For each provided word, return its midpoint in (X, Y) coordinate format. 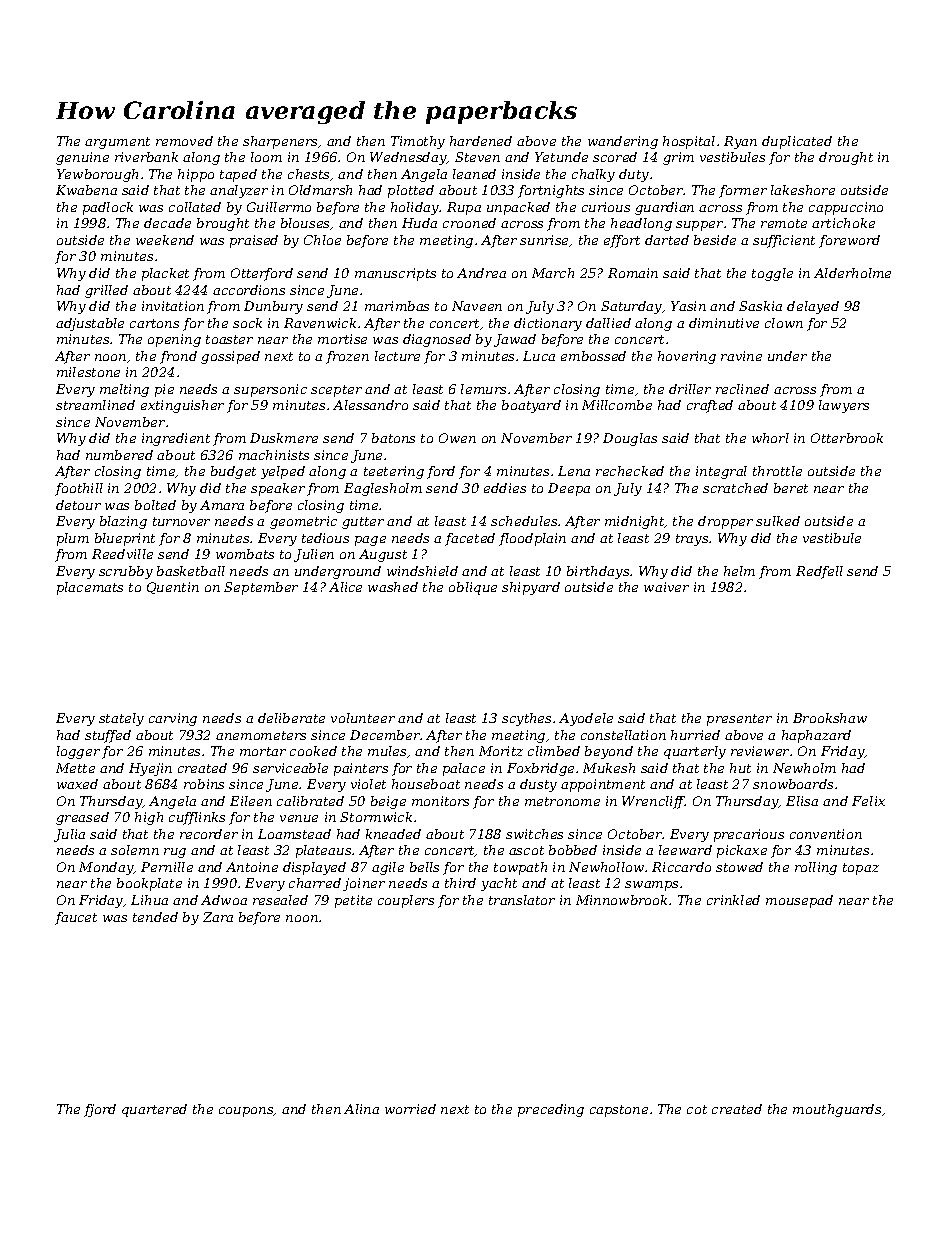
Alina (361, 1109)
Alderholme (852, 273)
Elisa (802, 801)
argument (117, 143)
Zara (218, 917)
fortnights (551, 191)
